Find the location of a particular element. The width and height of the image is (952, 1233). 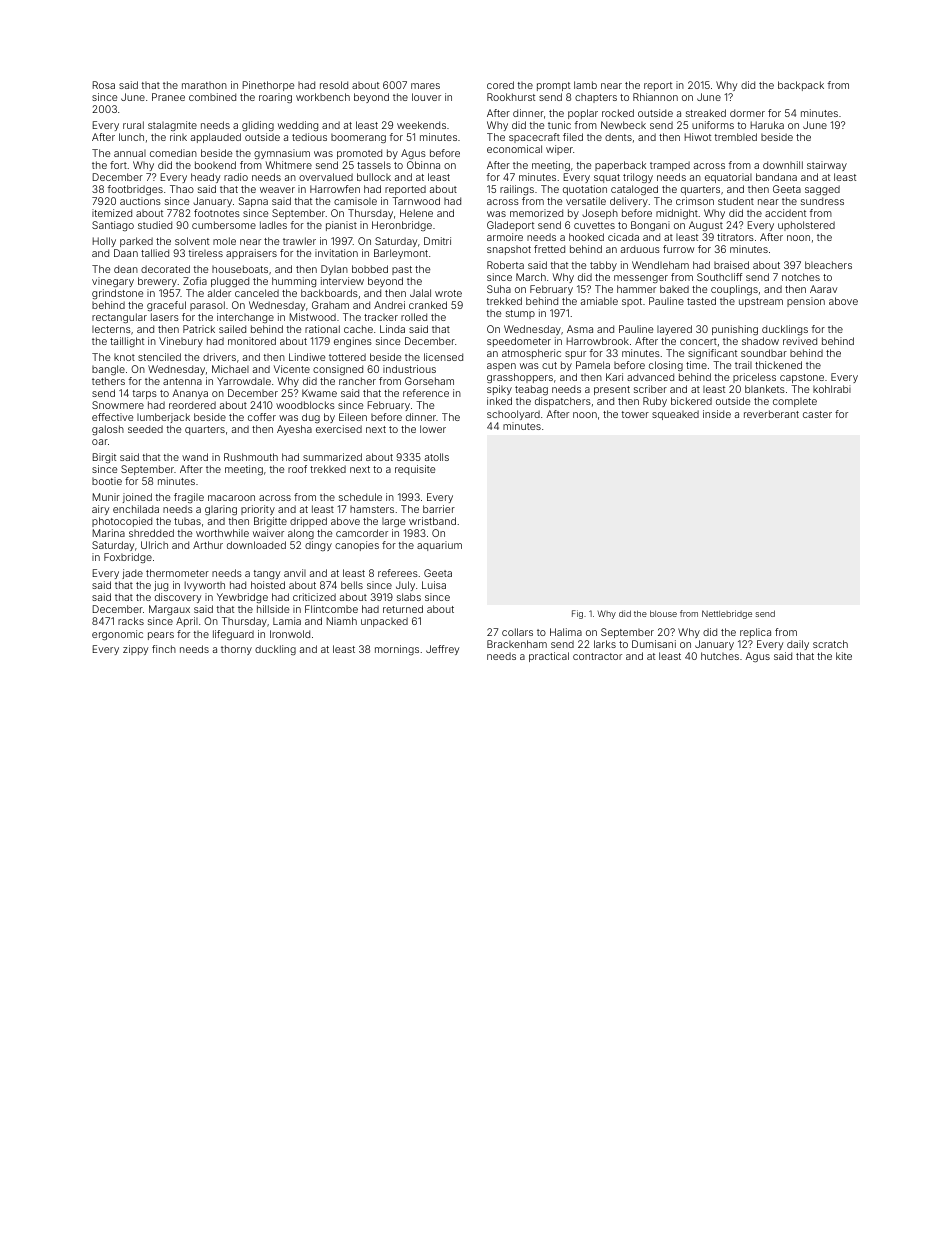

lumberjack is located at coordinates (163, 418).
